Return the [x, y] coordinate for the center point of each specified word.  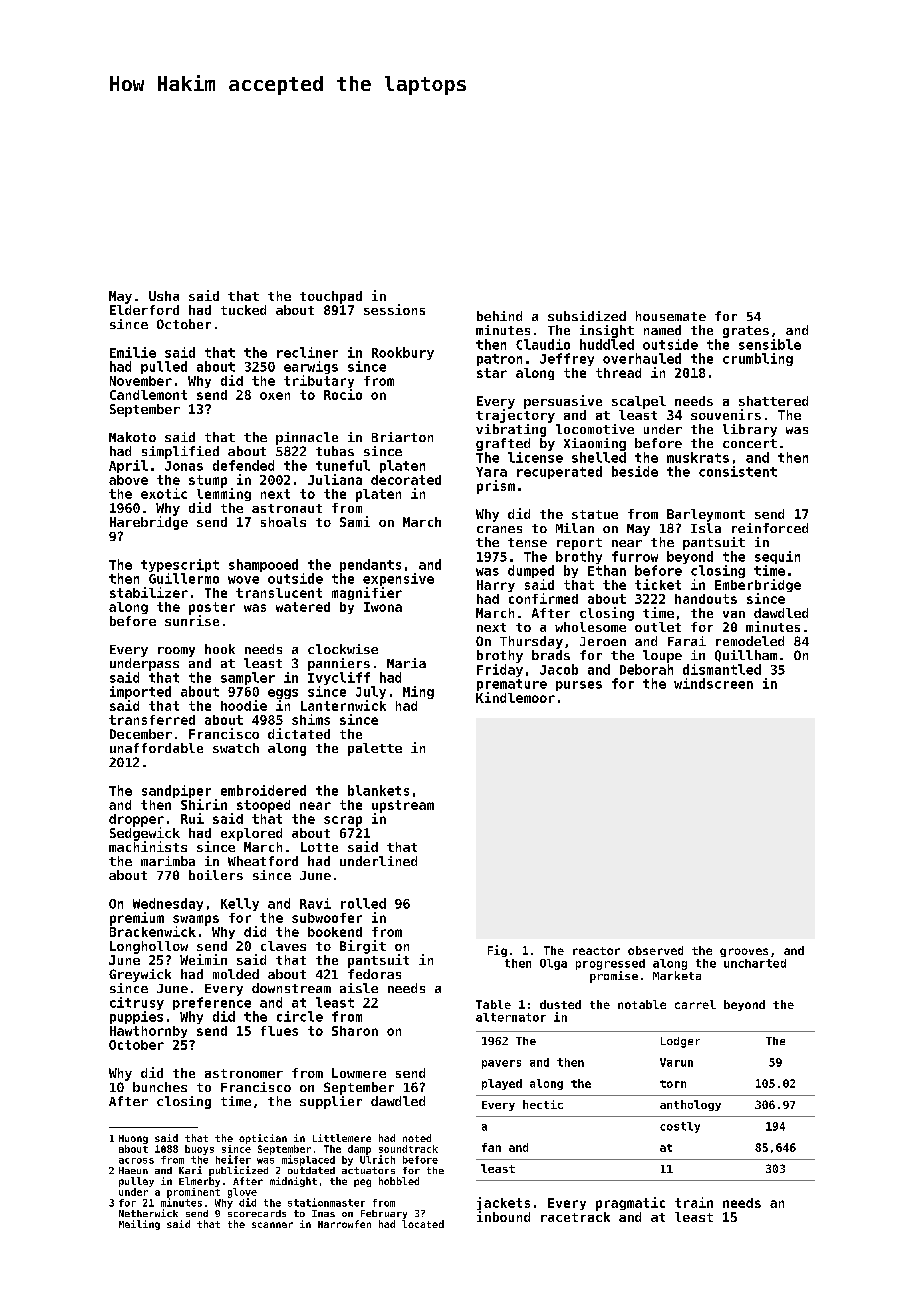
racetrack [575, 1217]
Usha [164, 296]
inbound [503, 1216]
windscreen [713, 683]
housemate [671, 316]
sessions [394, 309]
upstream [403, 806]
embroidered [263, 790]
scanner [272, 1225]
